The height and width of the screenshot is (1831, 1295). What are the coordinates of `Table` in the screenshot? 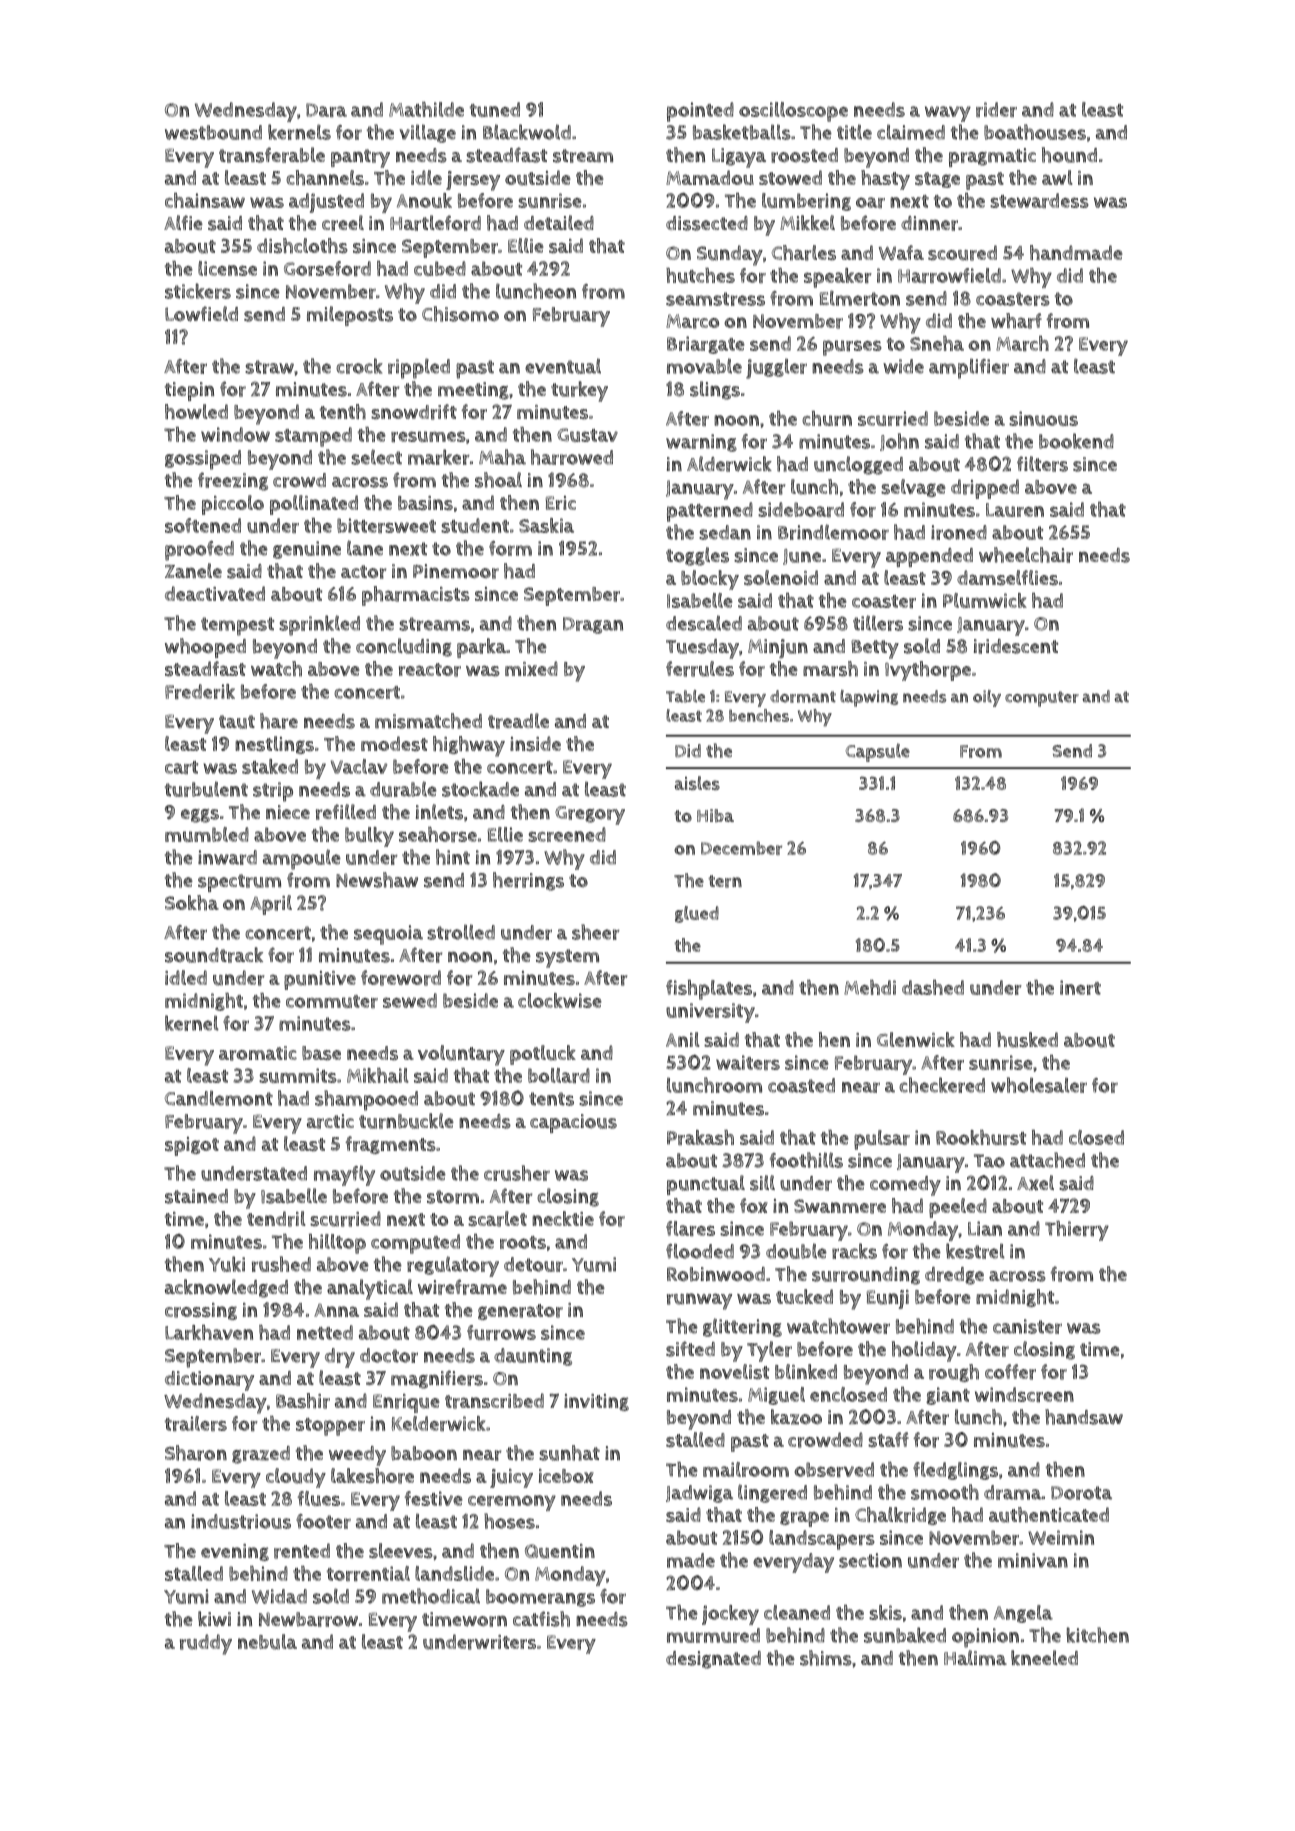 It's located at (685, 696).
